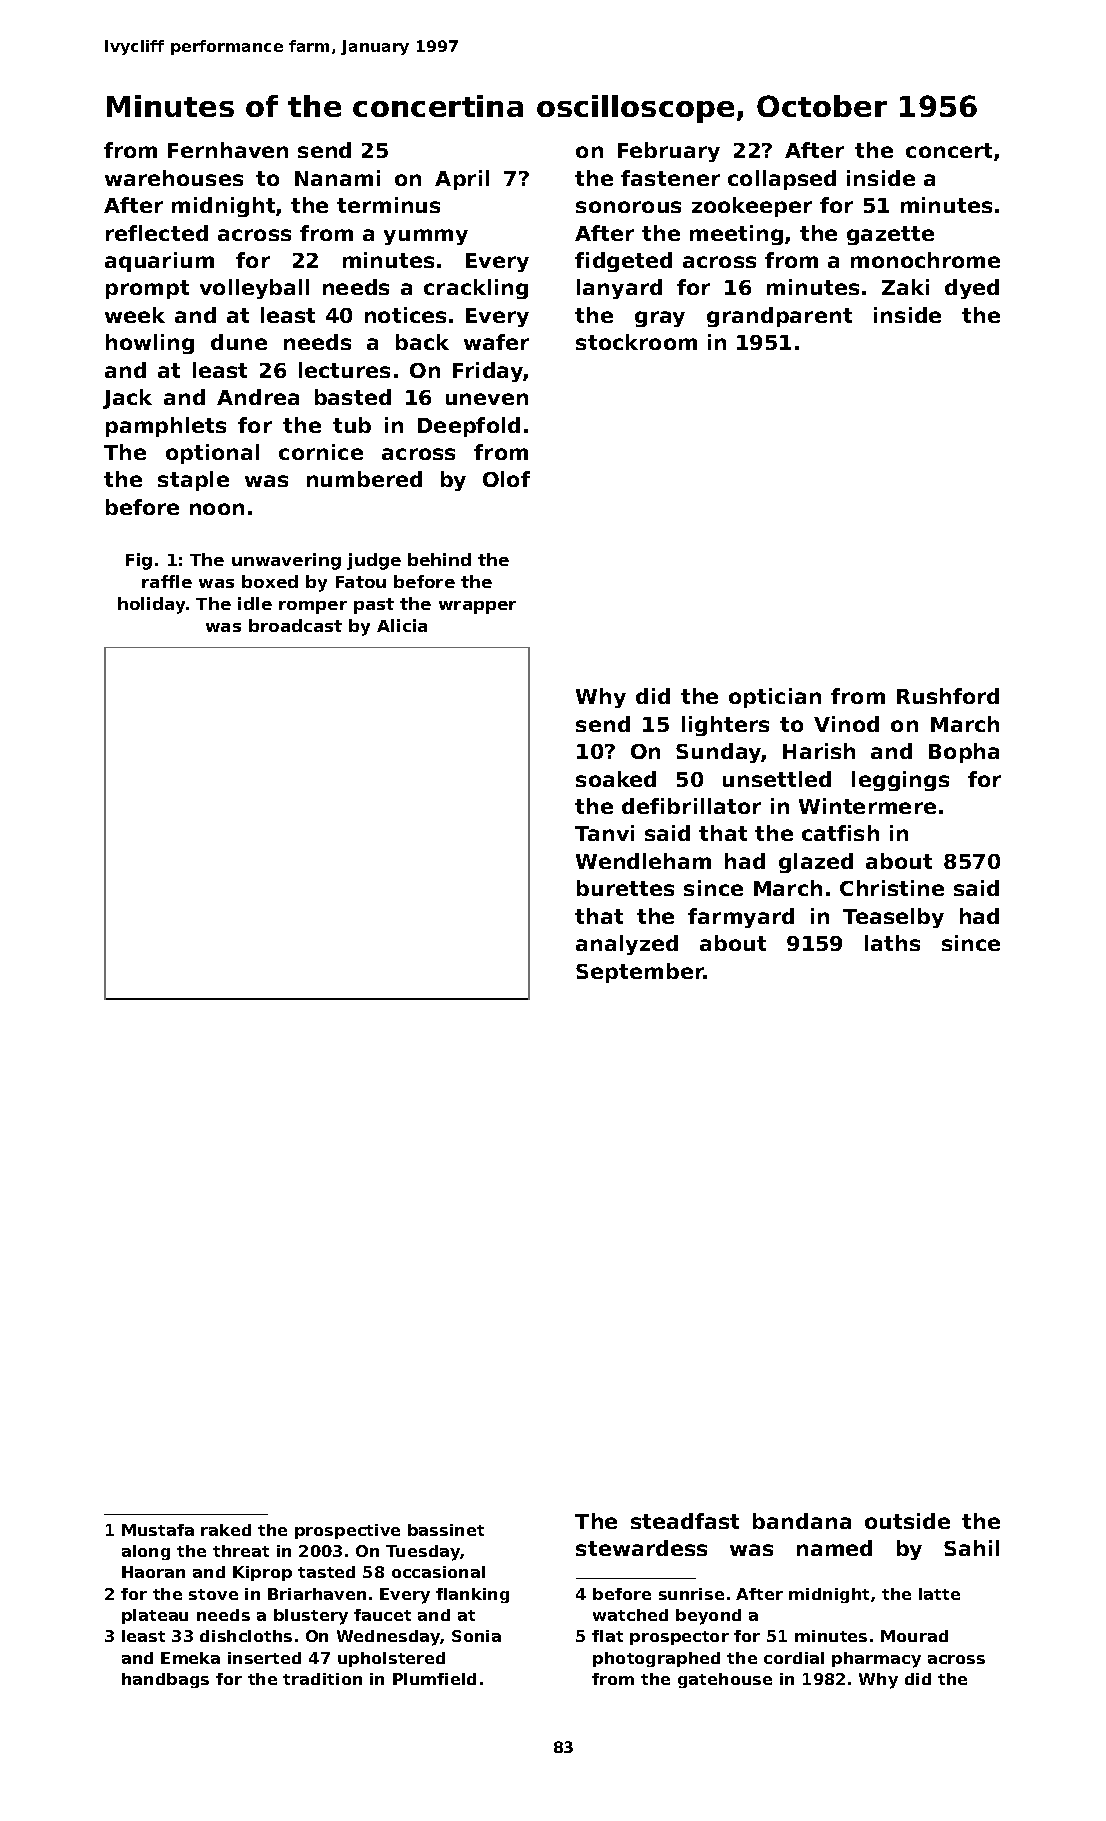 This image has width=1106, height=1821. Describe the element at coordinates (165, 1680) in the image. I see `handbags` at that location.
